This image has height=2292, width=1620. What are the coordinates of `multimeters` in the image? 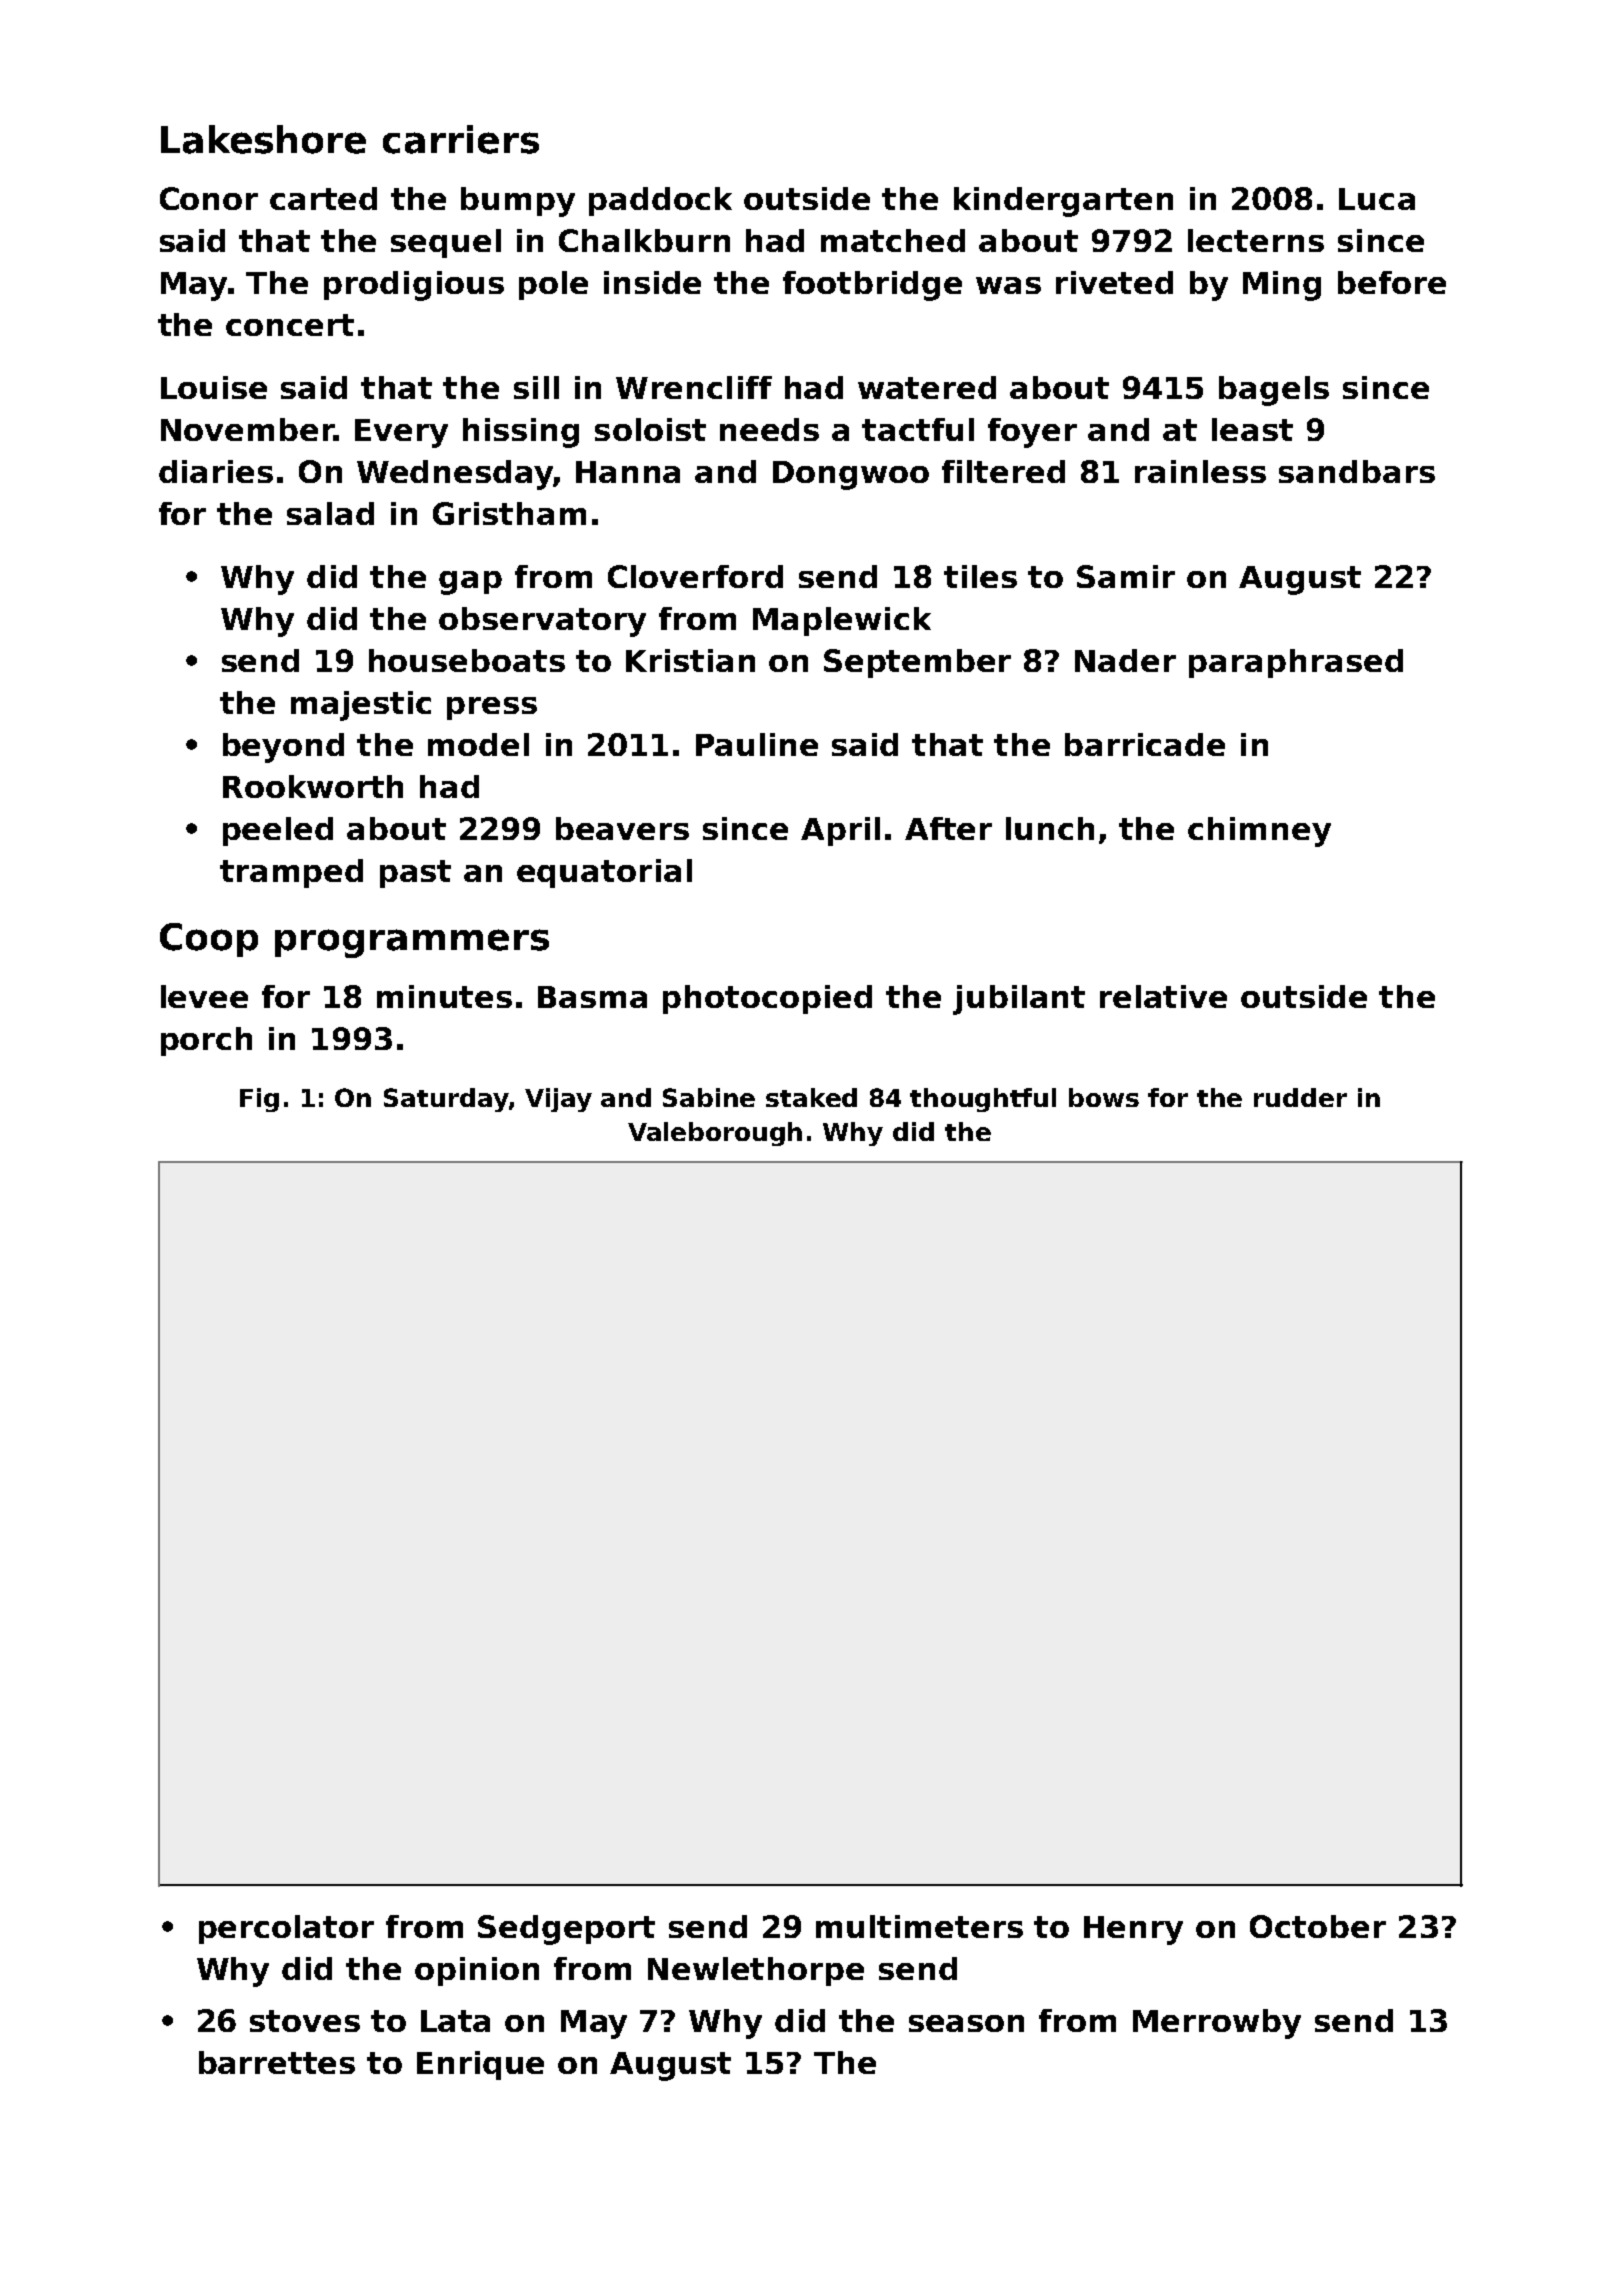 It's located at (919, 1926).
